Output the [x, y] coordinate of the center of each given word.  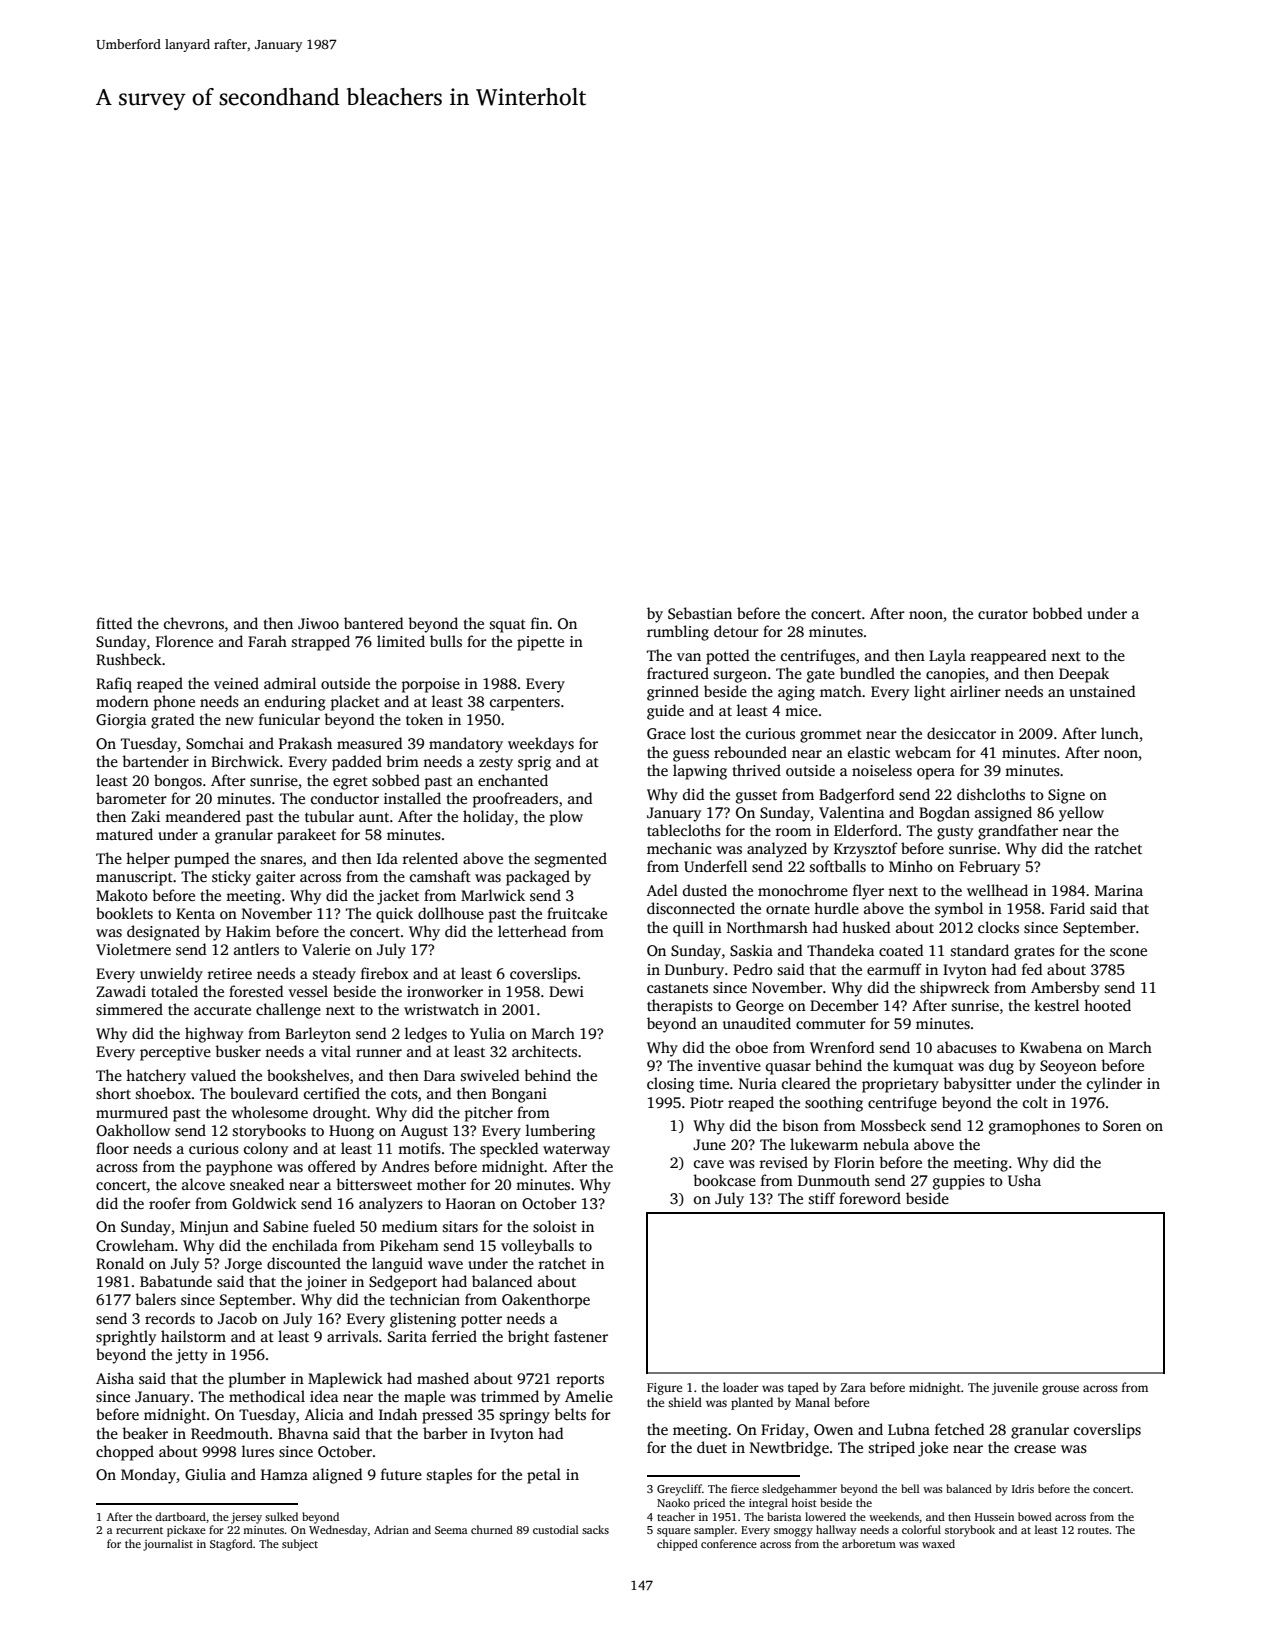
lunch [1120, 733]
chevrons [194, 623]
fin [540, 623]
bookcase [724, 1180]
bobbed [1057, 613]
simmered [129, 1009]
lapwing [700, 772]
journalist [168, 1545]
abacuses [967, 1047]
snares [282, 860]
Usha [1024, 1180]
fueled [334, 1226]
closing [670, 1085]
